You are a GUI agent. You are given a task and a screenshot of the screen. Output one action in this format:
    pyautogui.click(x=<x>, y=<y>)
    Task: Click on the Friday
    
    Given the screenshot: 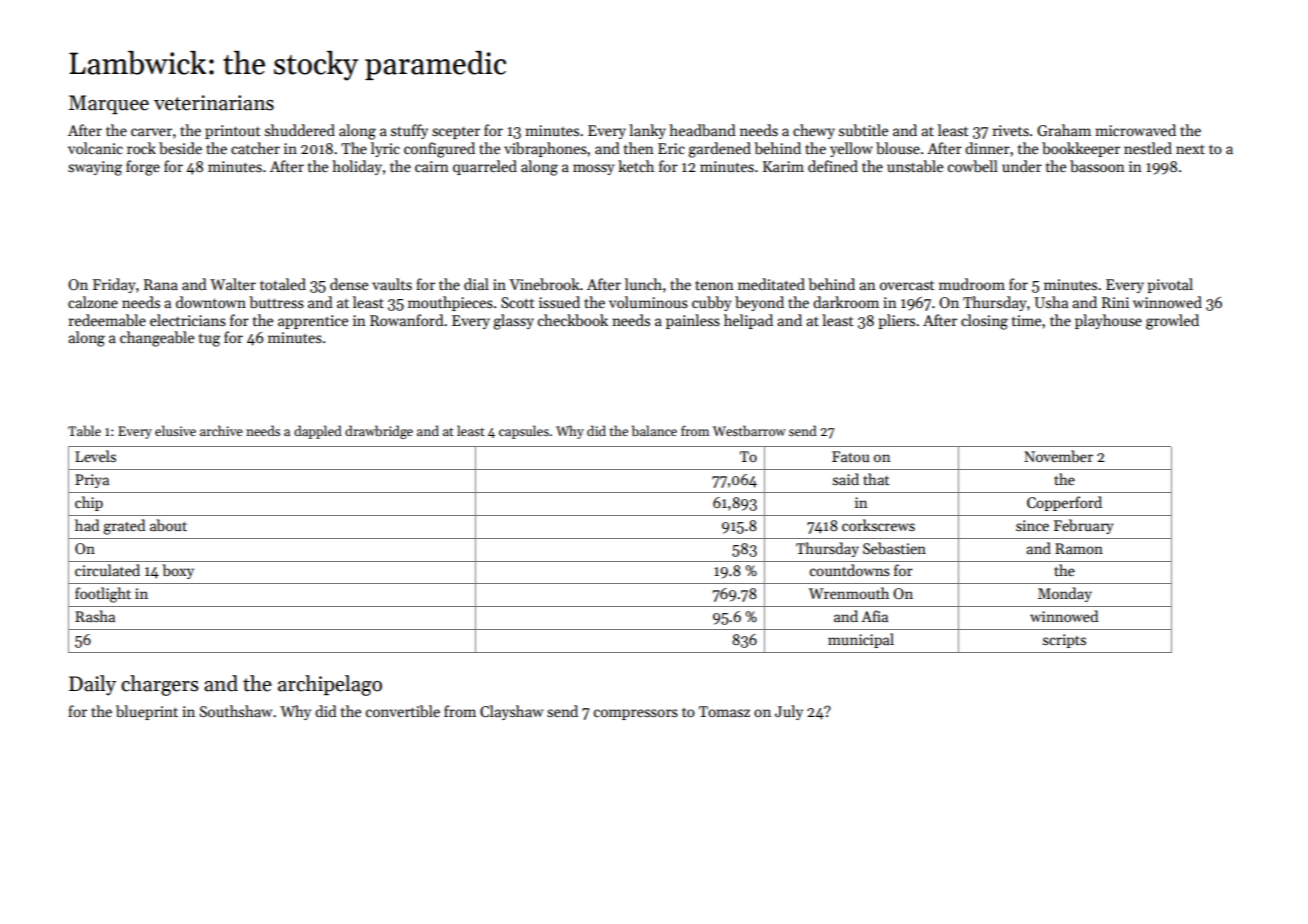 What is the action you would take?
    pyautogui.click(x=114, y=285)
